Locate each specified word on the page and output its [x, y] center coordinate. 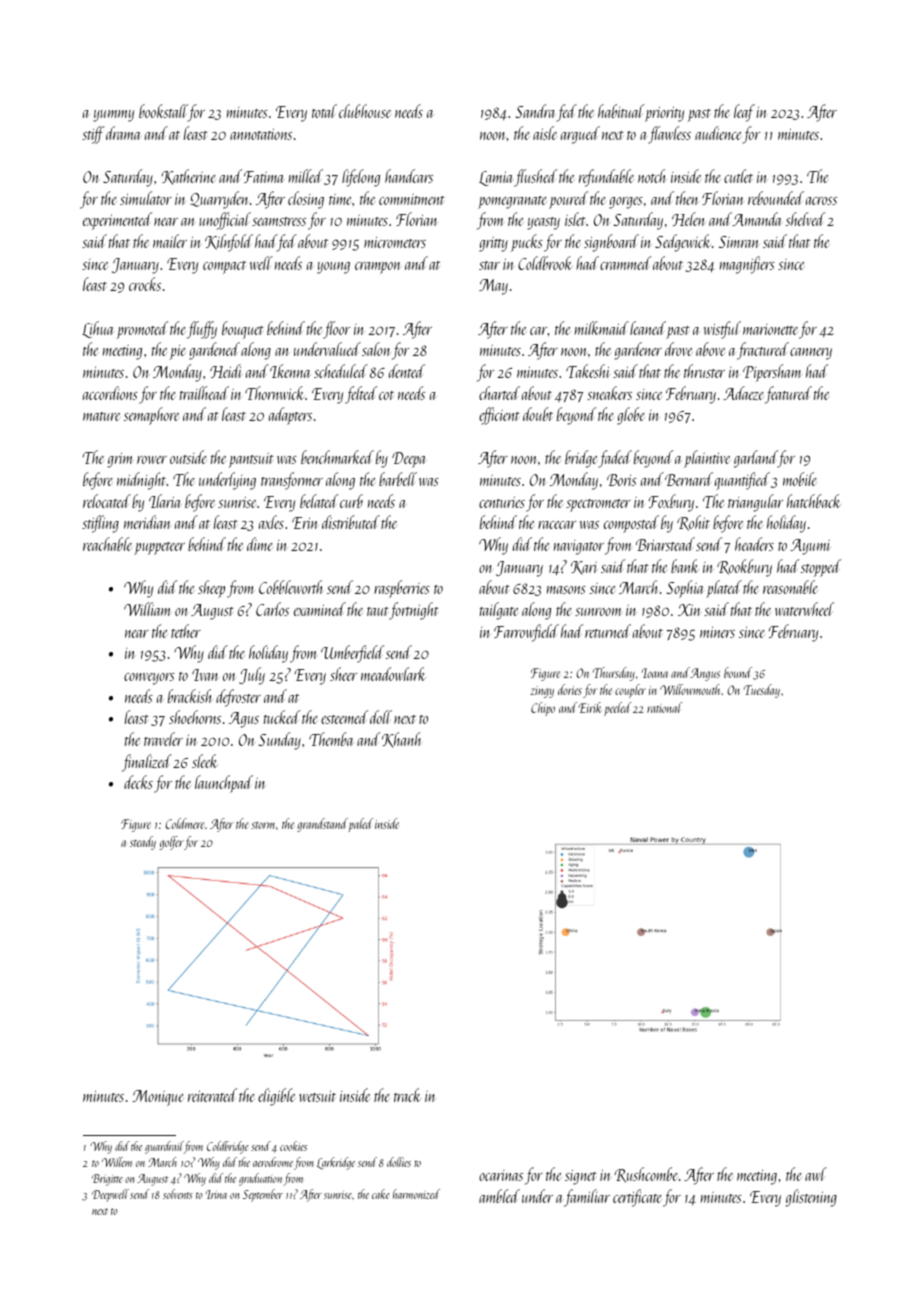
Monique [158, 1098]
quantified [742, 481]
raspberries [402, 589]
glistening [811, 1198]
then [687, 198]
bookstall [163, 111]
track [407, 1095]
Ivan [205, 675]
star [489, 265]
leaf [744, 113]
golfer [171, 843]
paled [360, 825]
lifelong [361, 178]
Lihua [98, 329]
